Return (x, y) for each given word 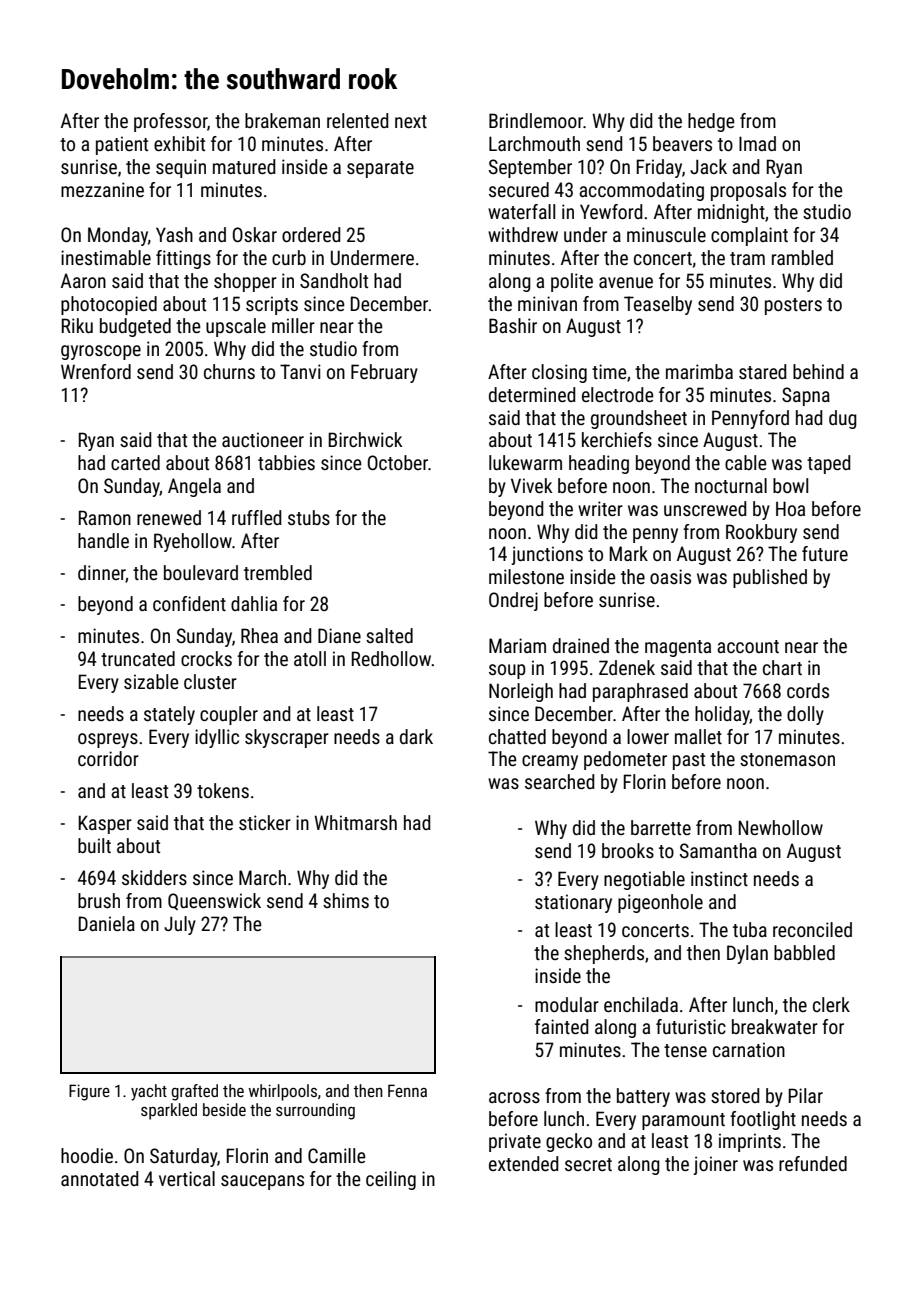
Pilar (805, 1095)
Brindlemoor (536, 120)
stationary (573, 903)
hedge (711, 122)
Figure (89, 1092)
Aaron (83, 280)
